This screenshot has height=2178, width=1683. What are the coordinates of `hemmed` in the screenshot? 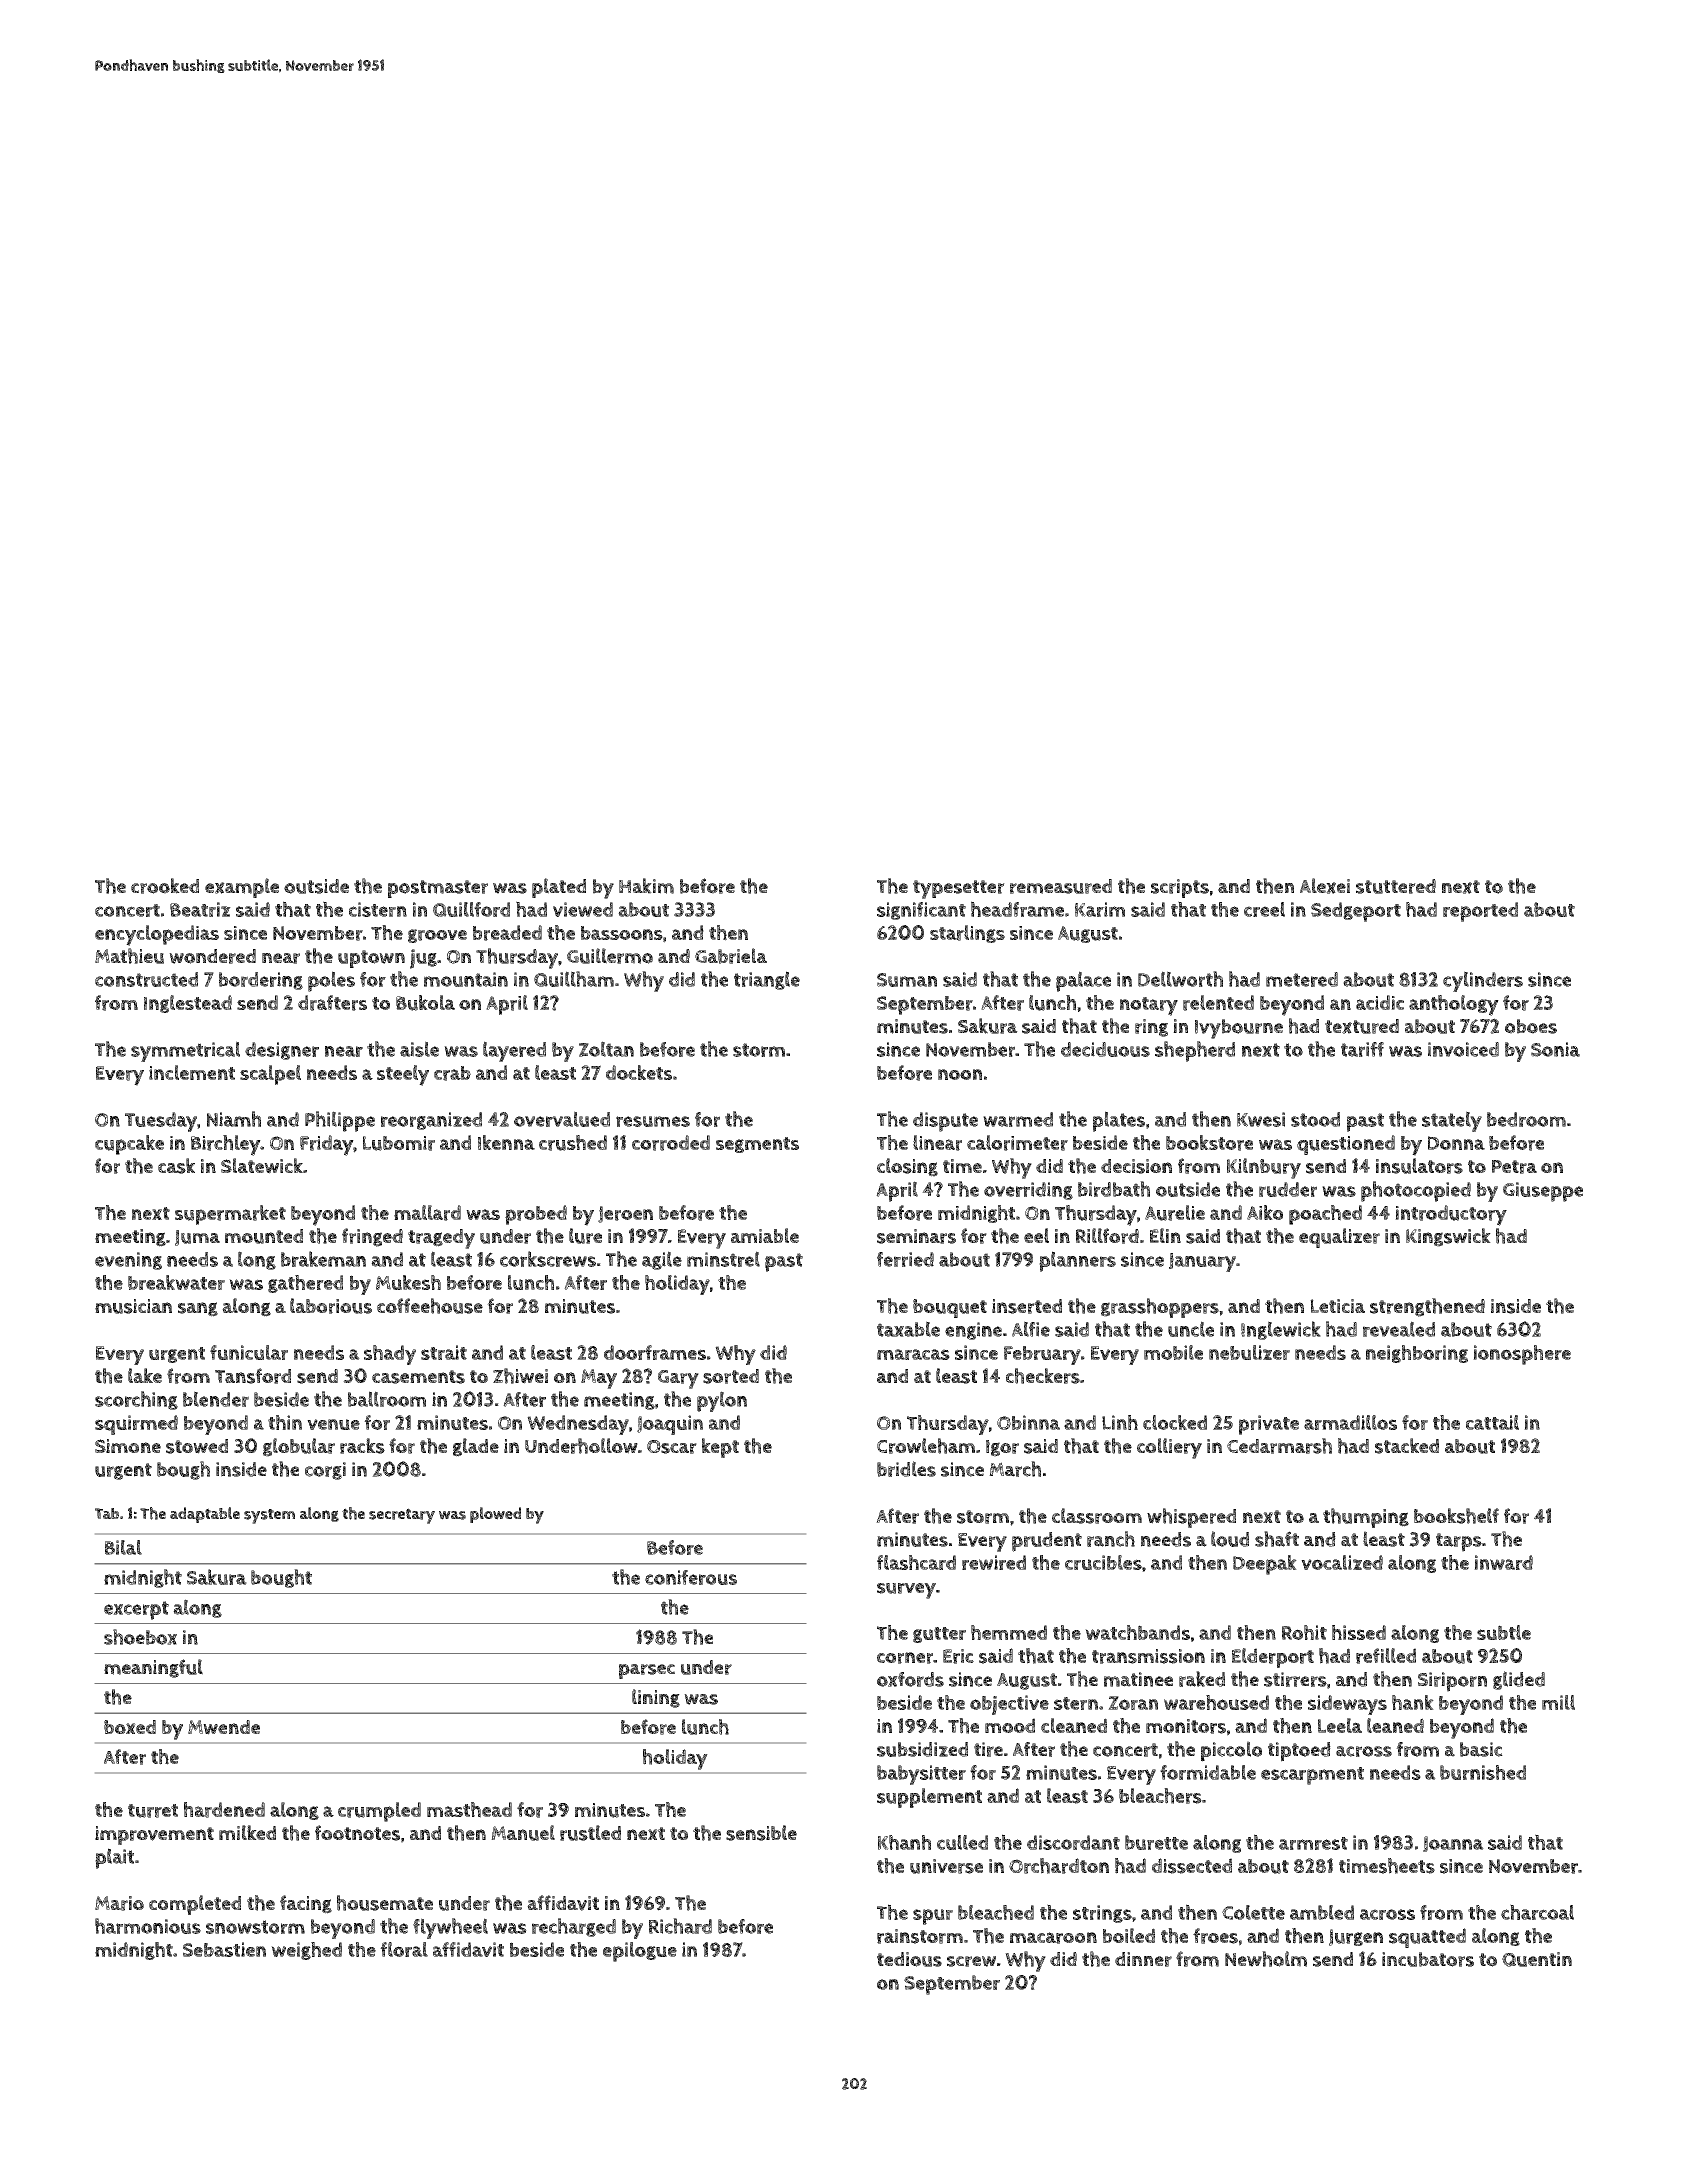 It's located at (1009, 1632).
